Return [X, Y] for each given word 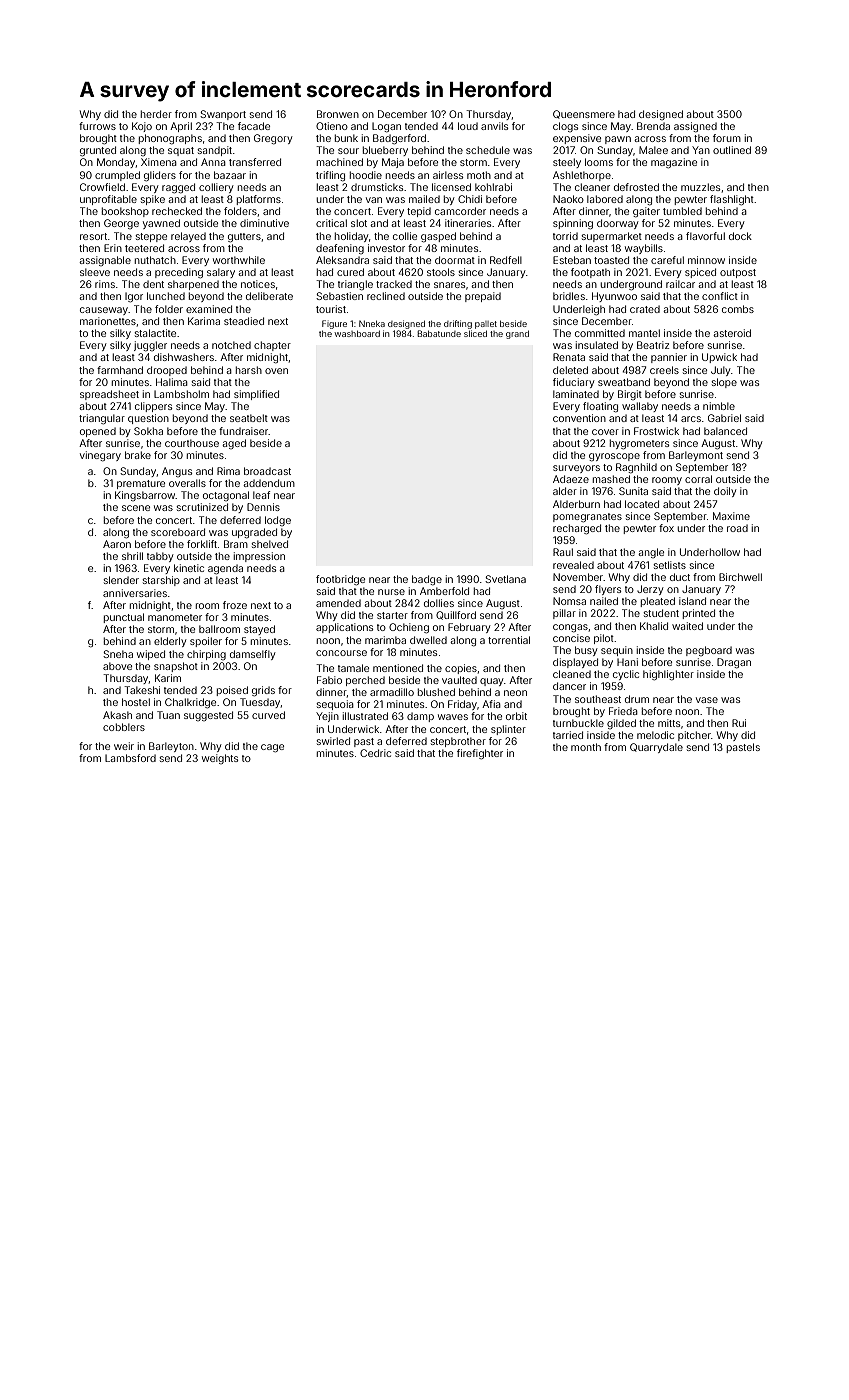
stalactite [155, 333]
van [374, 200]
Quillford [456, 615]
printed [699, 614]
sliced [475, 333]
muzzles [700, 187]
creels [664, 370]
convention [579, 418]
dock [740, 236]
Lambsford [130, 758]
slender [121, 580]
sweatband [624, 382]
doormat [455, 260]
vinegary [100, 456]
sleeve [95, 272]
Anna [213, 162]
